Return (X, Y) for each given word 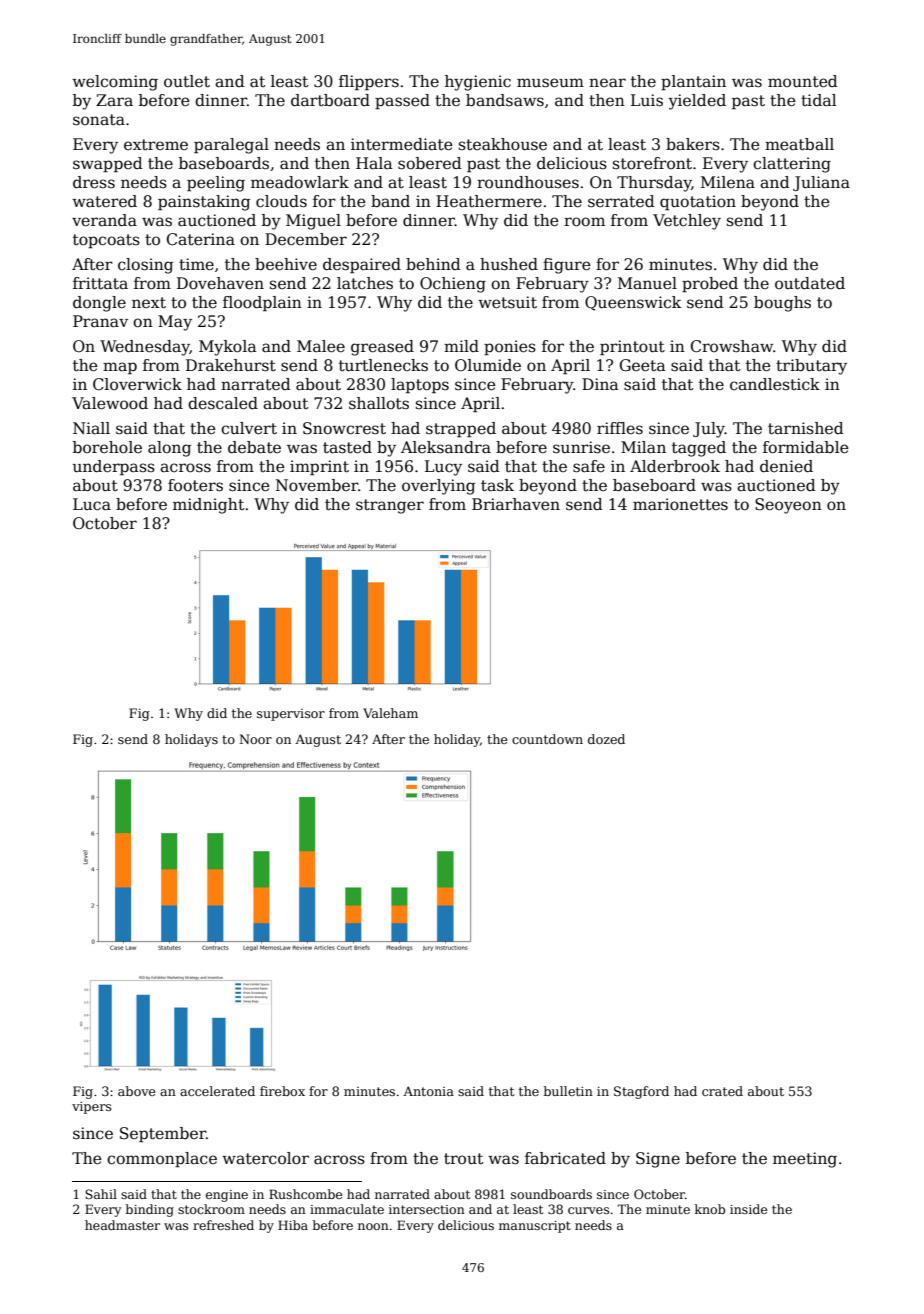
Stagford (641, 1092)
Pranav (100, 321)
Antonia (428, 1091)
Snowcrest (344, 428)
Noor (255, 739)
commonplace (162, 1159)
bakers (693, 144)
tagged (699, 449)
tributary (811, 367)
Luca (92, 504)
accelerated (217, 1091)
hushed (509, 264)
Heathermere (489, 201)
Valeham (390, 713)
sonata (99, 120)
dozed (606, 739)
